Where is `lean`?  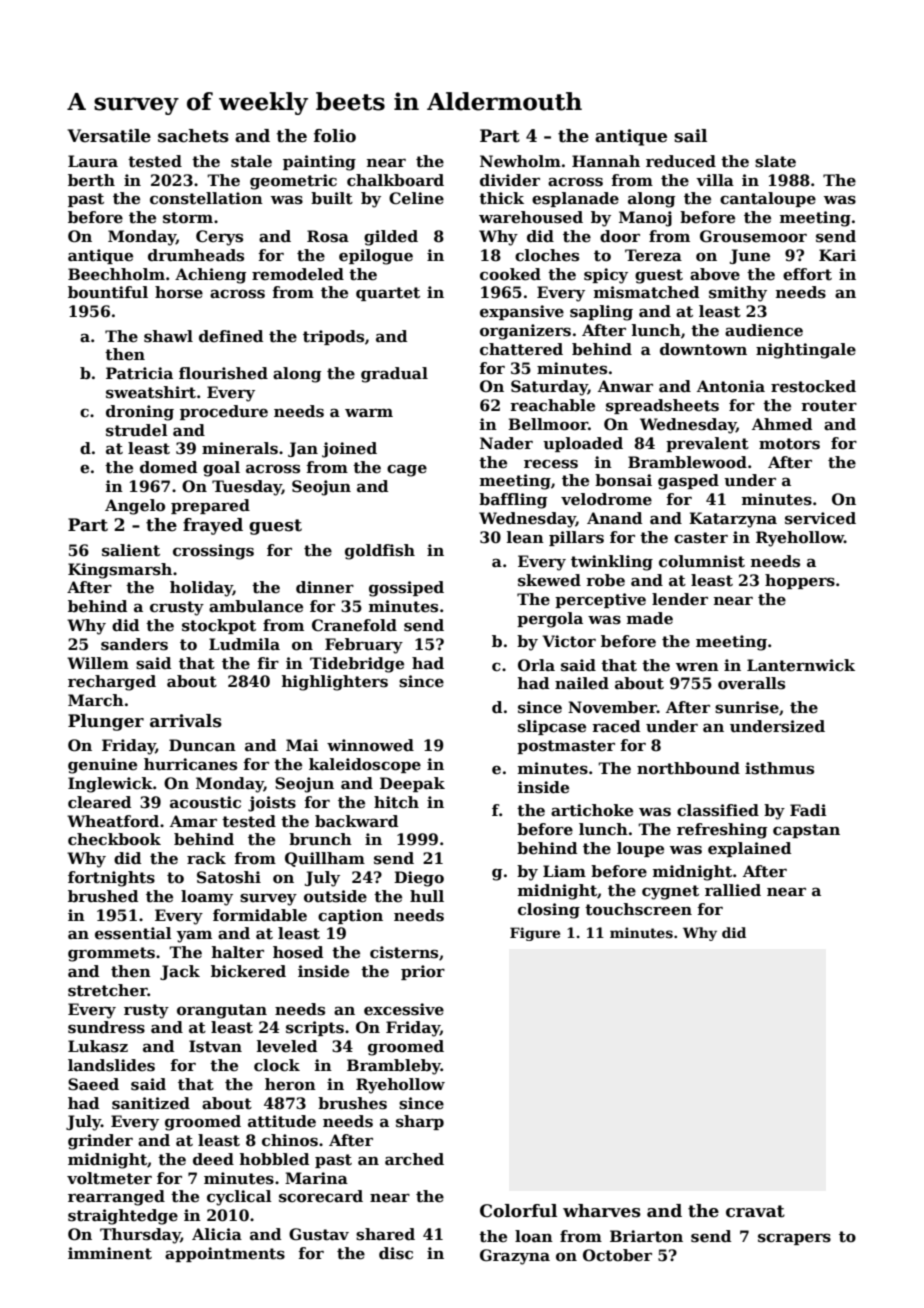
lean is located at coordinates (525, 537).
